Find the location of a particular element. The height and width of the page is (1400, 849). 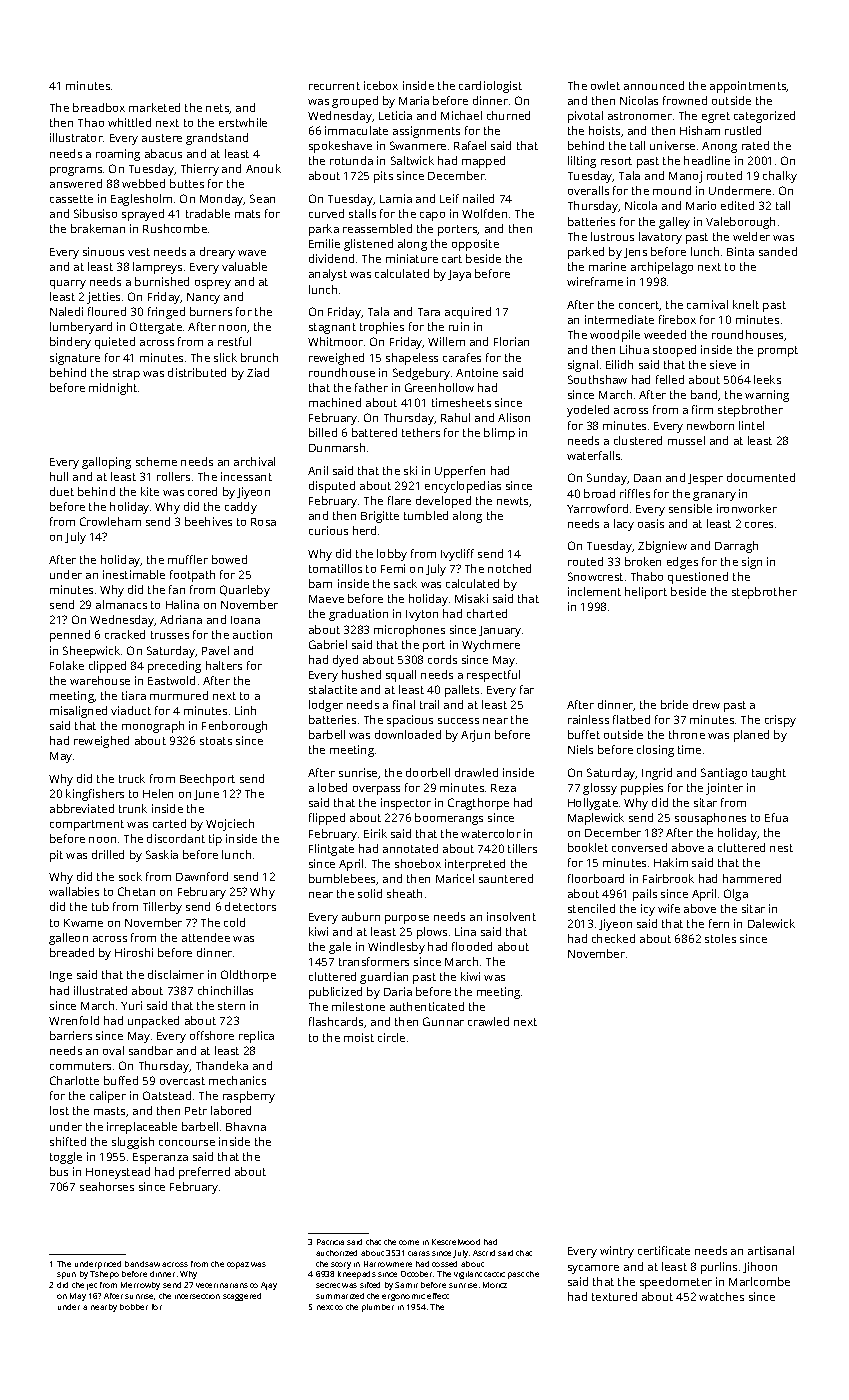

encyclopedias is located at coordinates (463, 487).
